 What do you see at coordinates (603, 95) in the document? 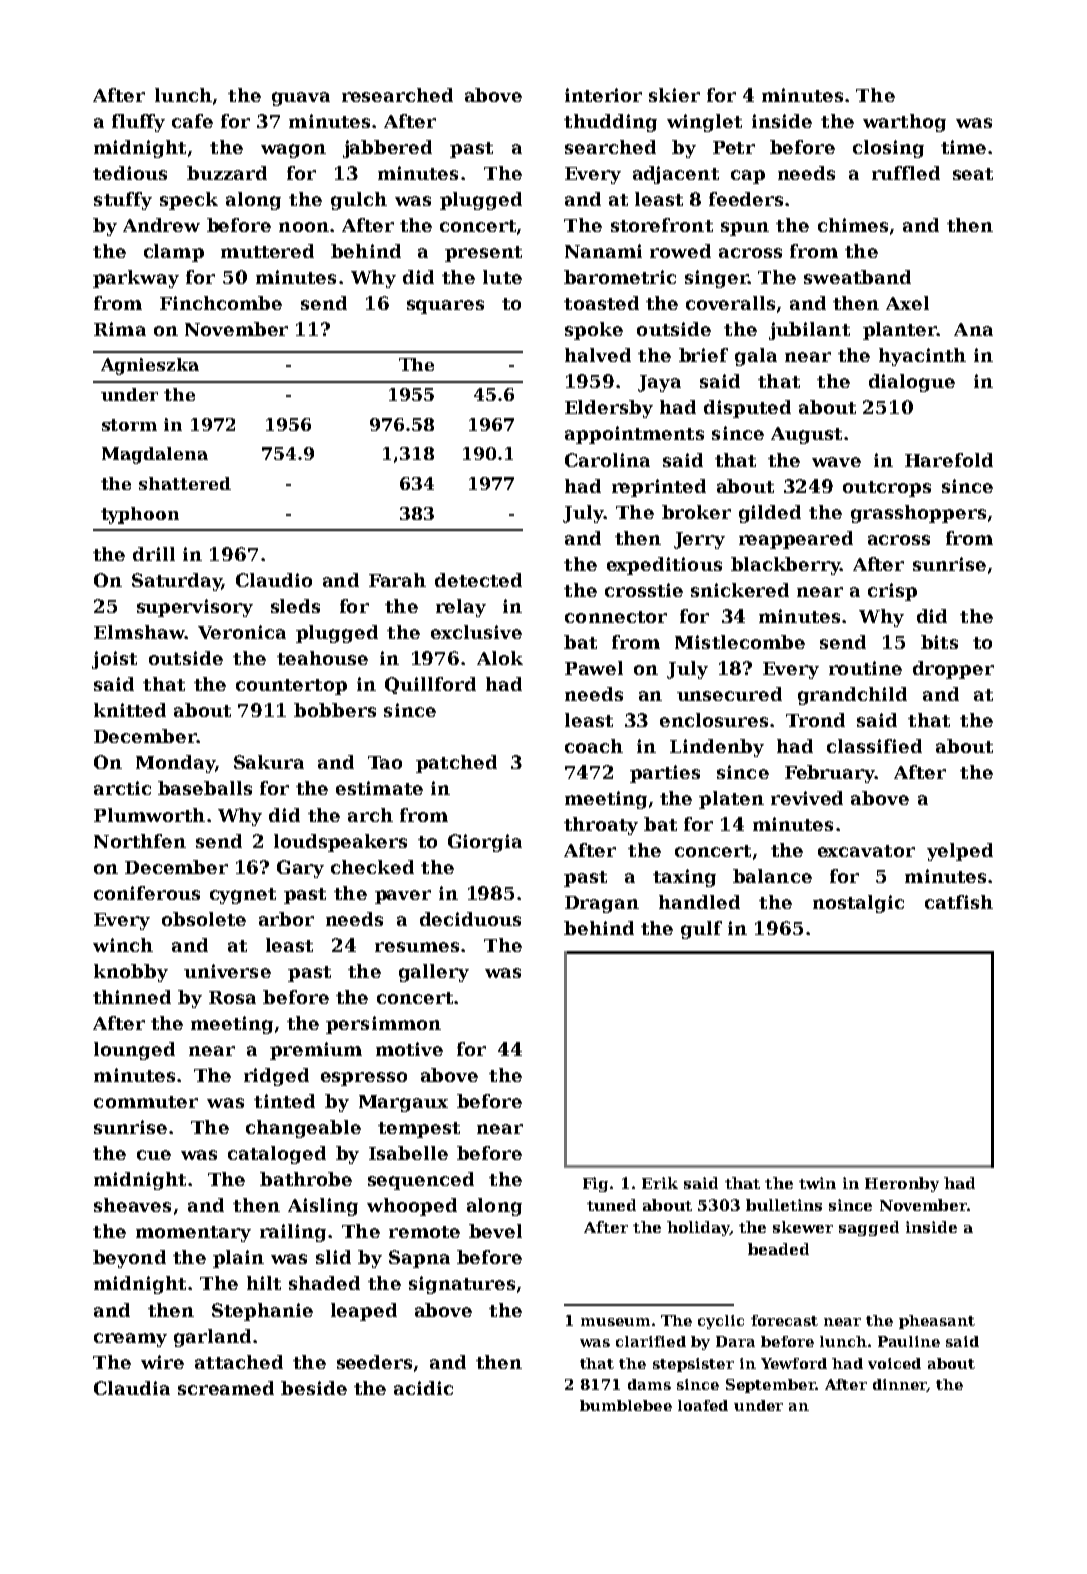
I see `interior` at bounding box center [603, 95].
